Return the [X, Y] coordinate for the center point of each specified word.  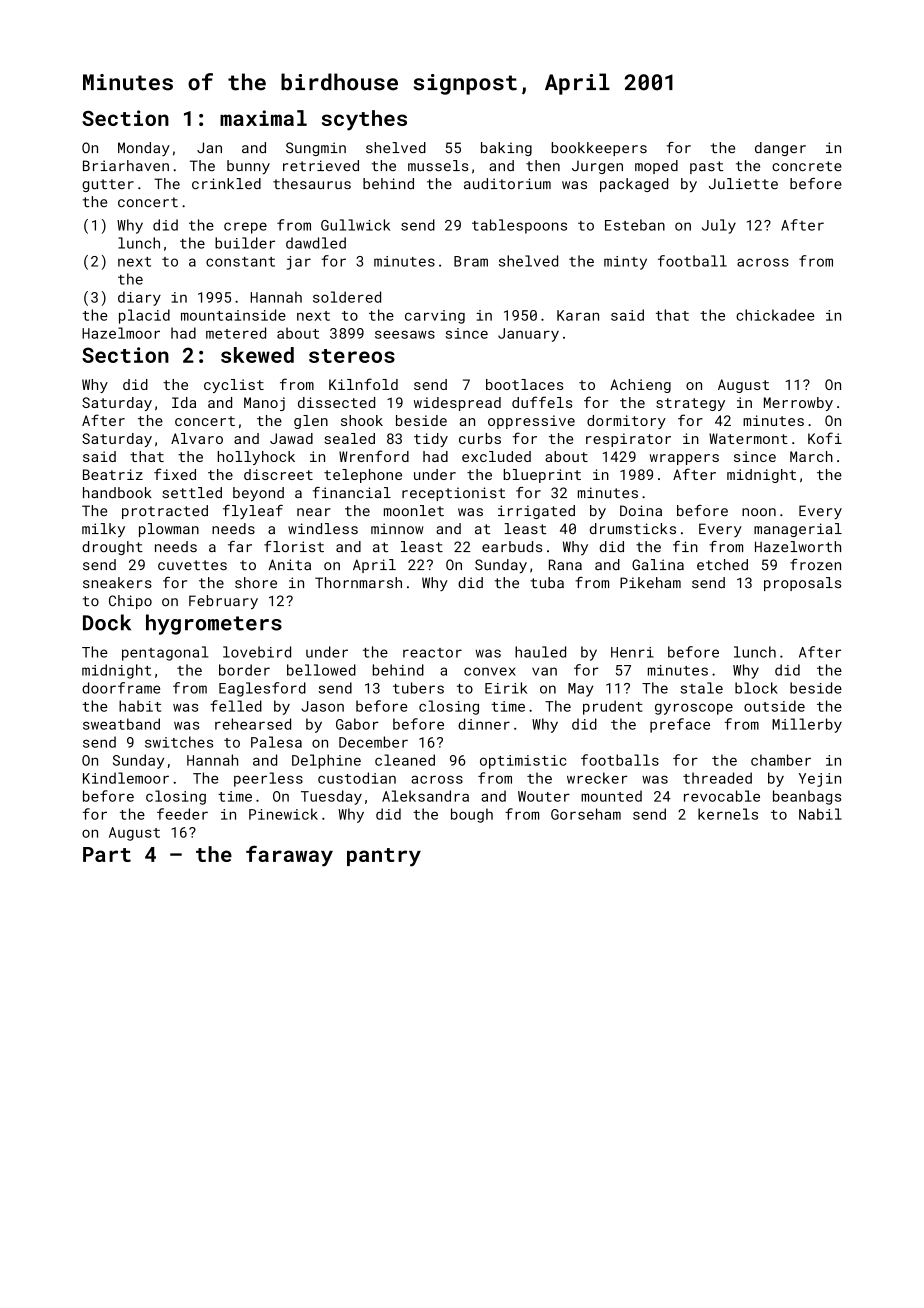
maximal [263, 118]
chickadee [775, 315]
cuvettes [192, 565]
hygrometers [214, 624]
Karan [578, 315]
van [544, 671]
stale [701, 688]
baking [506, 149]
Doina [641, 510]
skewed [257, 355]
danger [780, 149]
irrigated [536, 512]
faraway [289, 856]
